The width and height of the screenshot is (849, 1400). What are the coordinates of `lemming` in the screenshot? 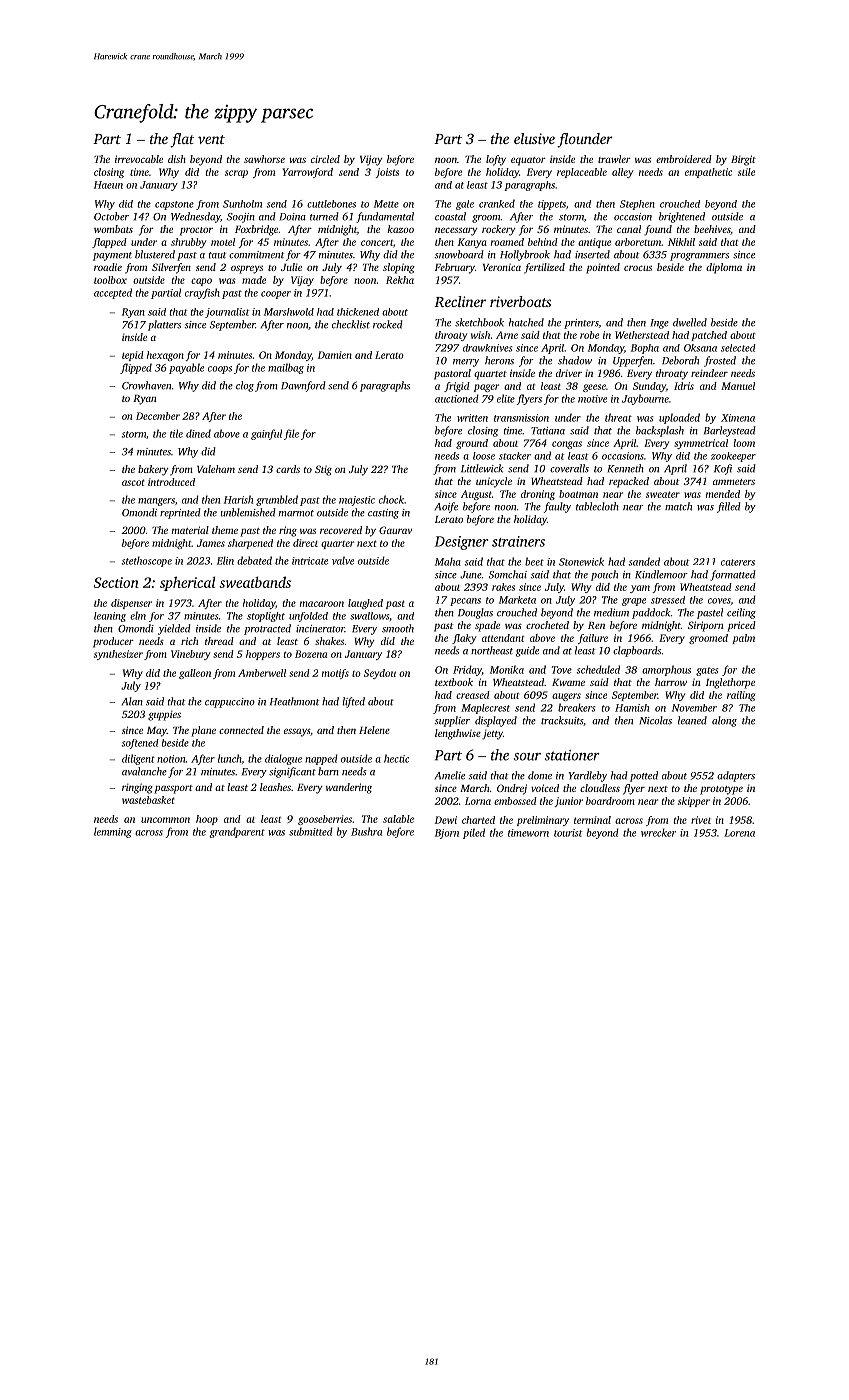 It's located at (113, 832).
